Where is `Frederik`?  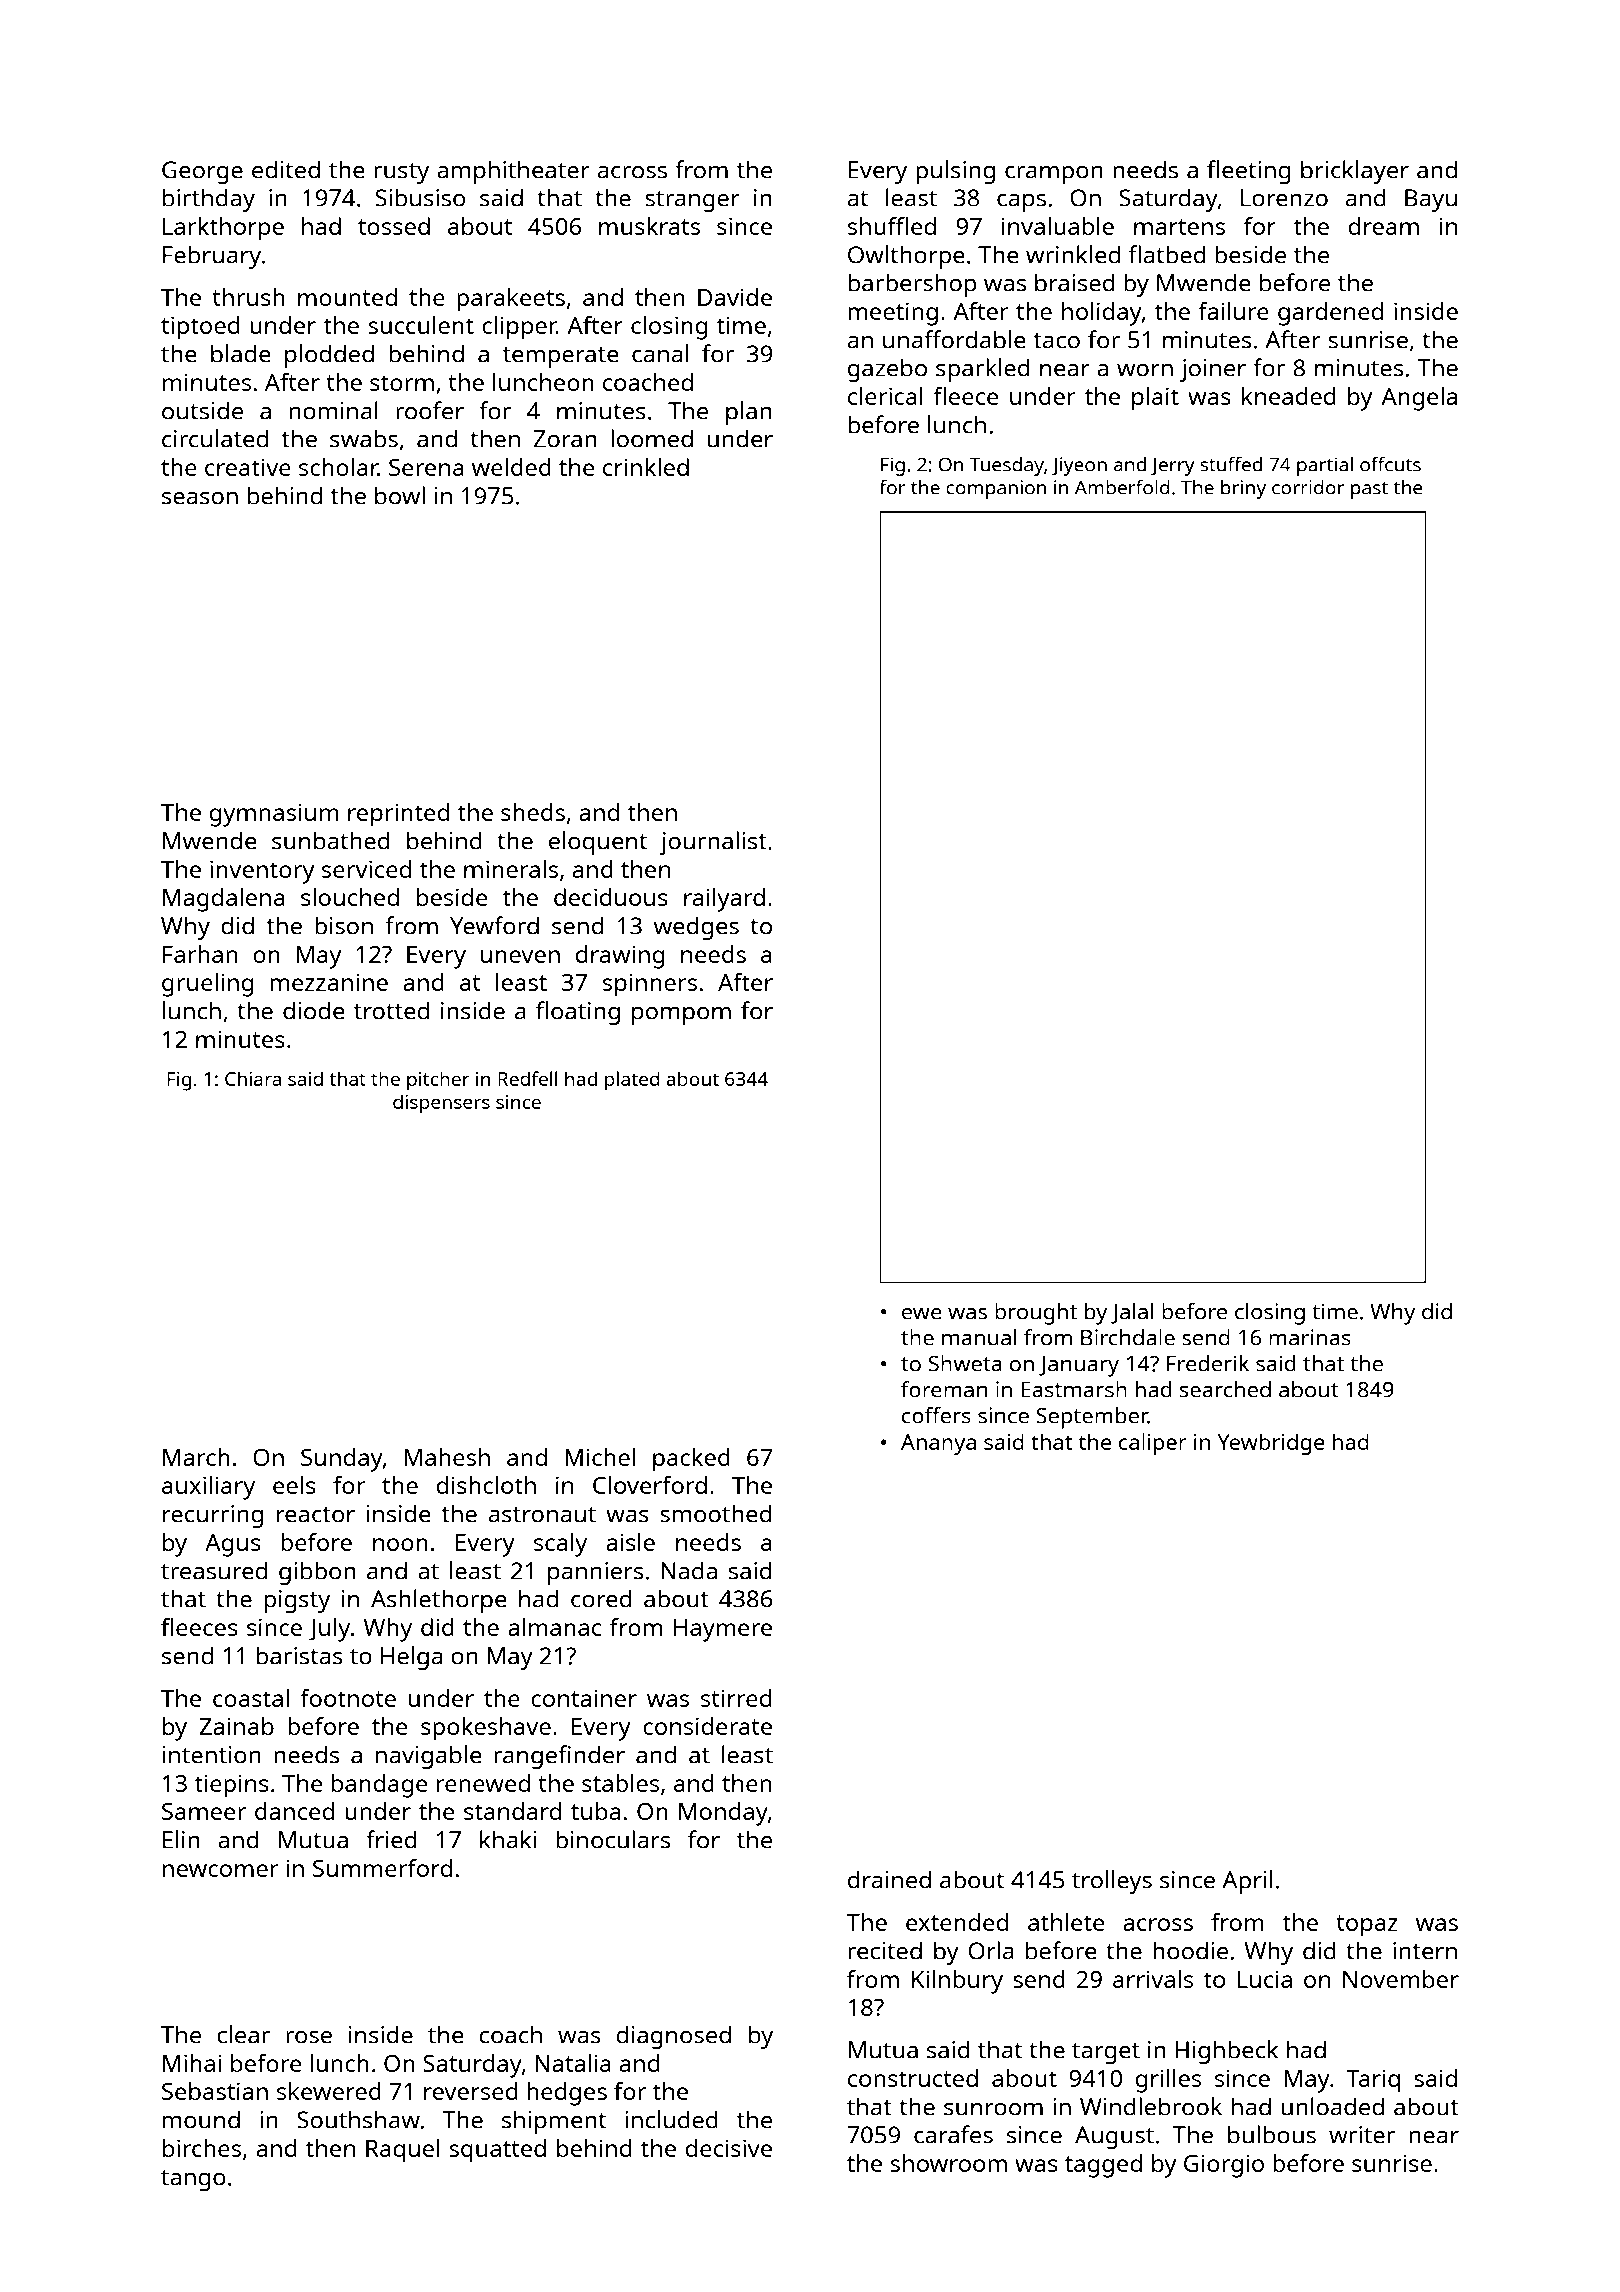
Frederik is located at coordinates (1208, 1363).
